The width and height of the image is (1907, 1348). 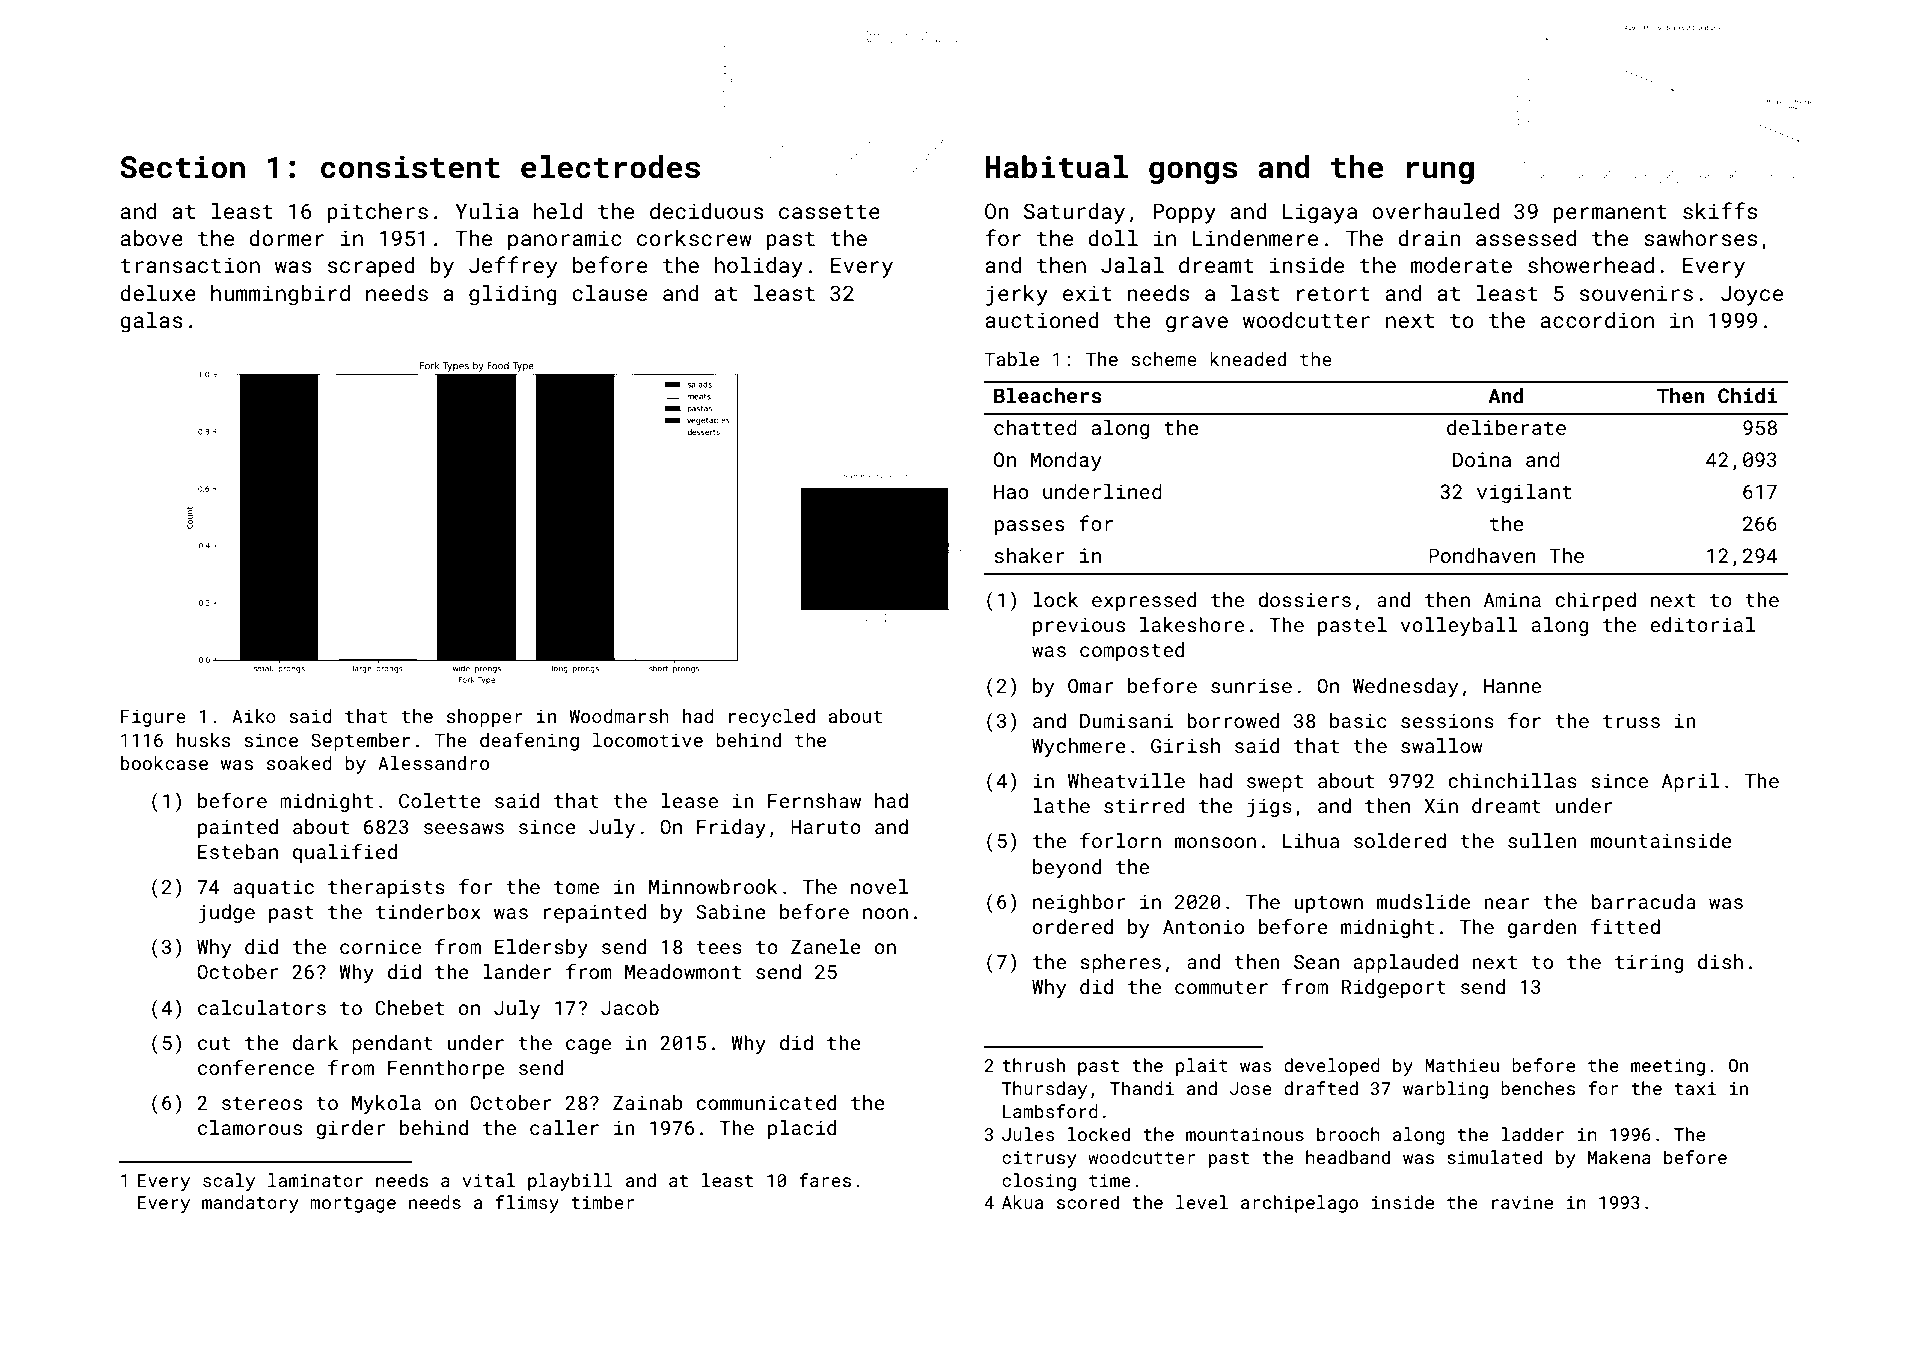 What do you see at coordinates (513, 295) in the image?
I see `gliding` at bounding box center [513, 295].
